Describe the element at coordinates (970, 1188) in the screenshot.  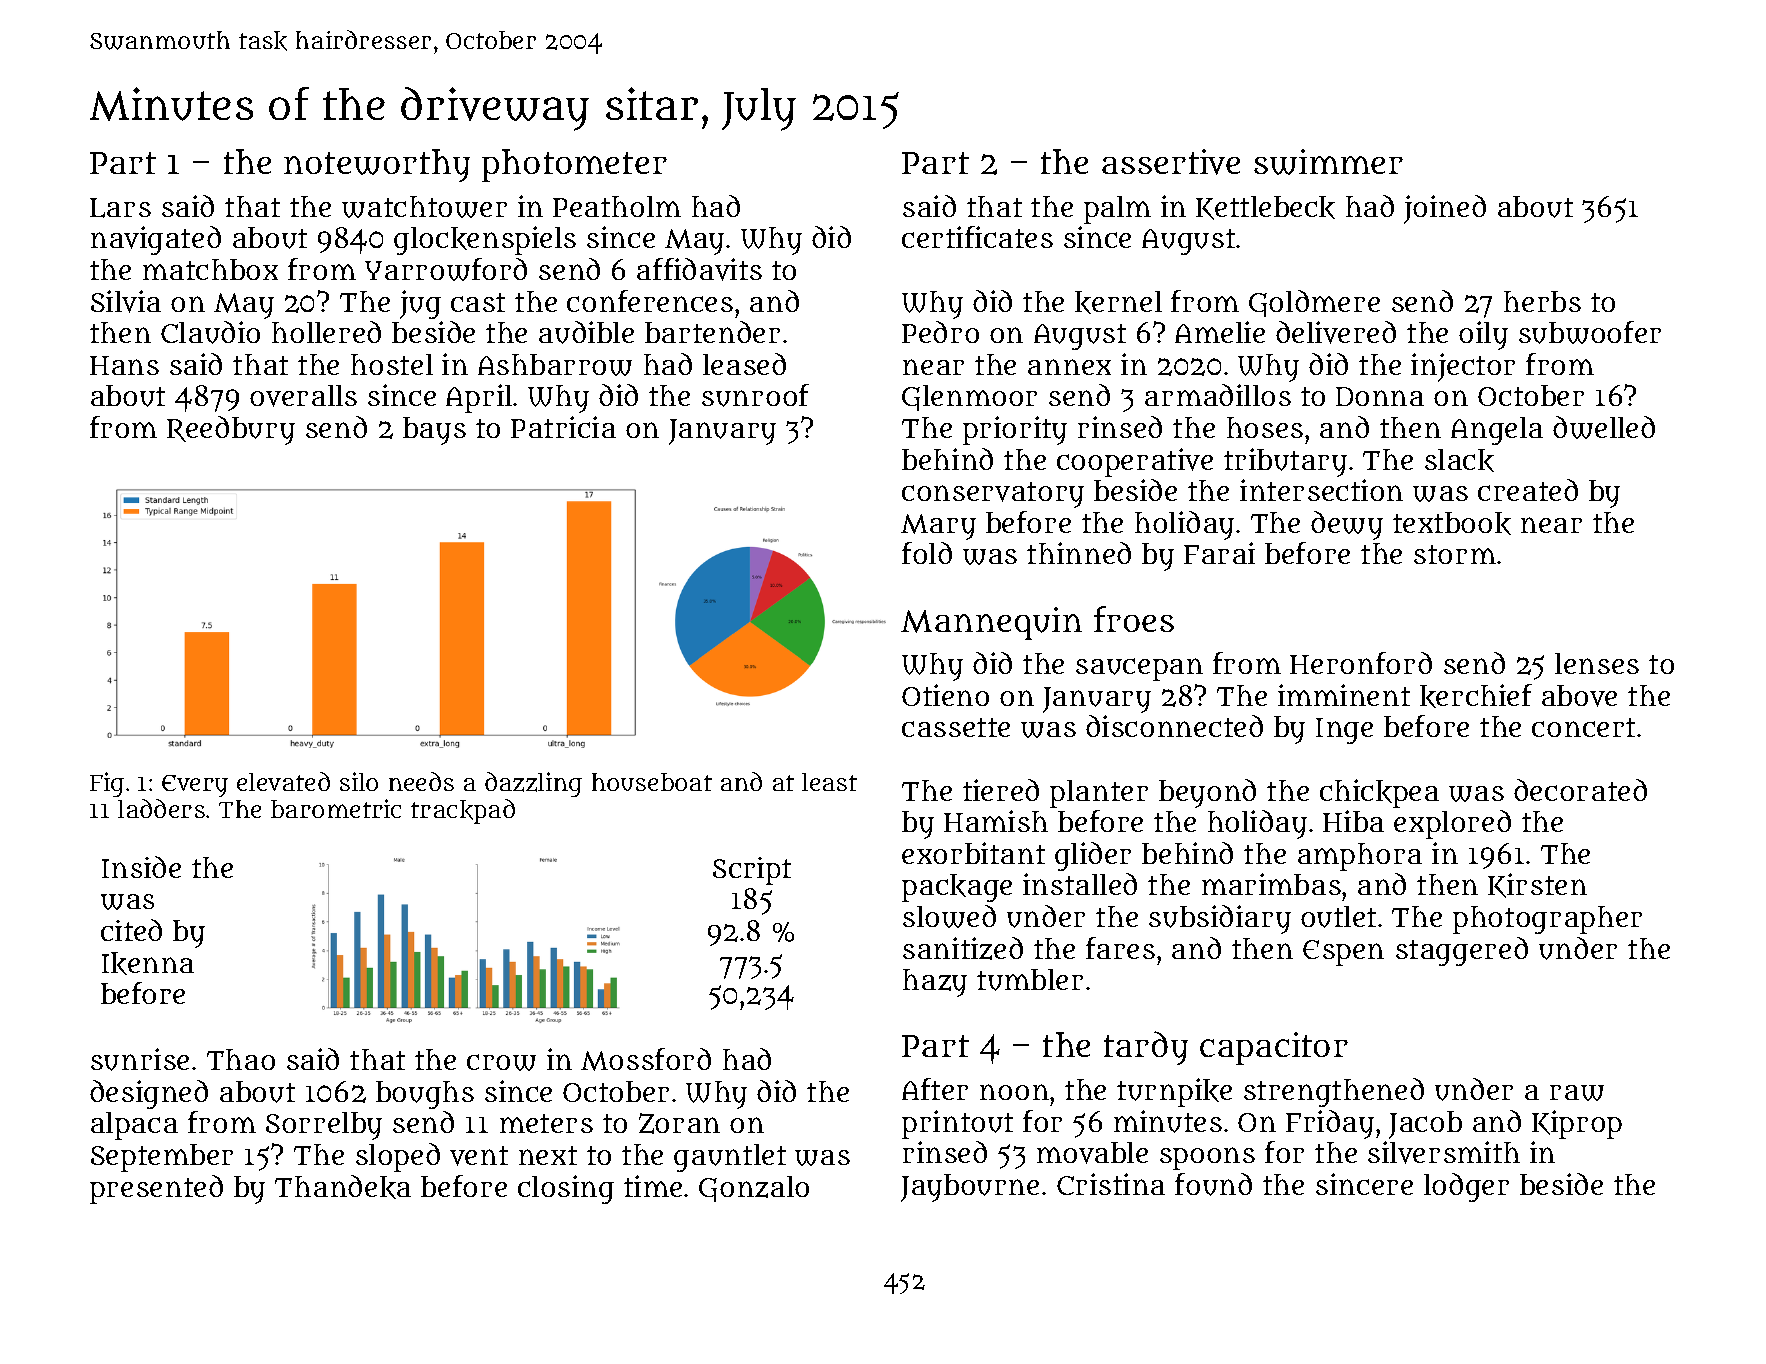
I see `Jaybourne` at that location.
